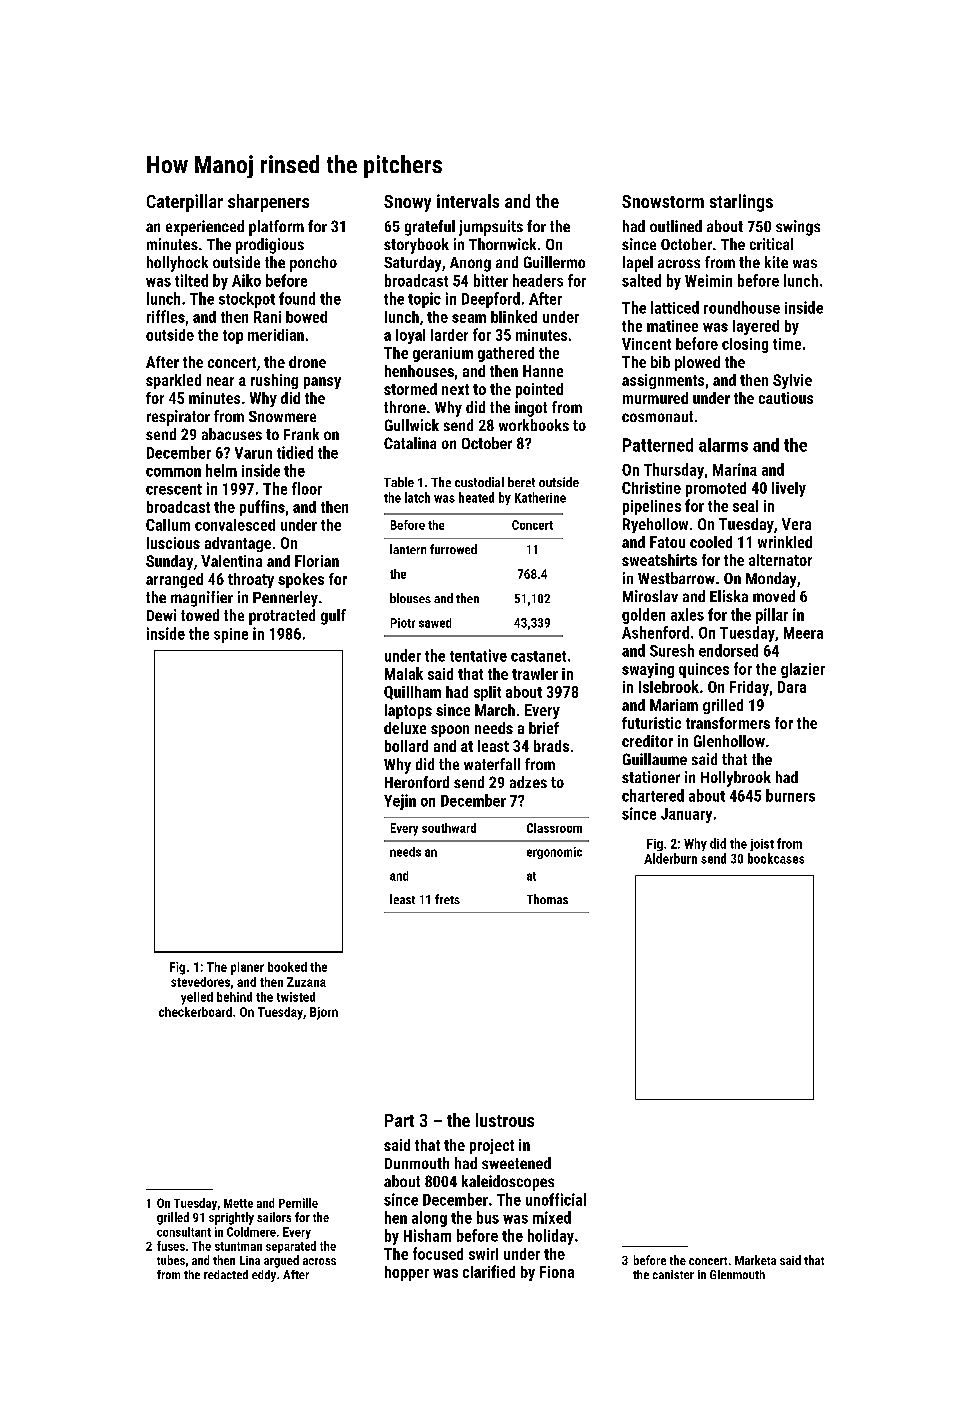 This page has height=1409, width=973. I want to click on Weimin, so click(708, 280).
